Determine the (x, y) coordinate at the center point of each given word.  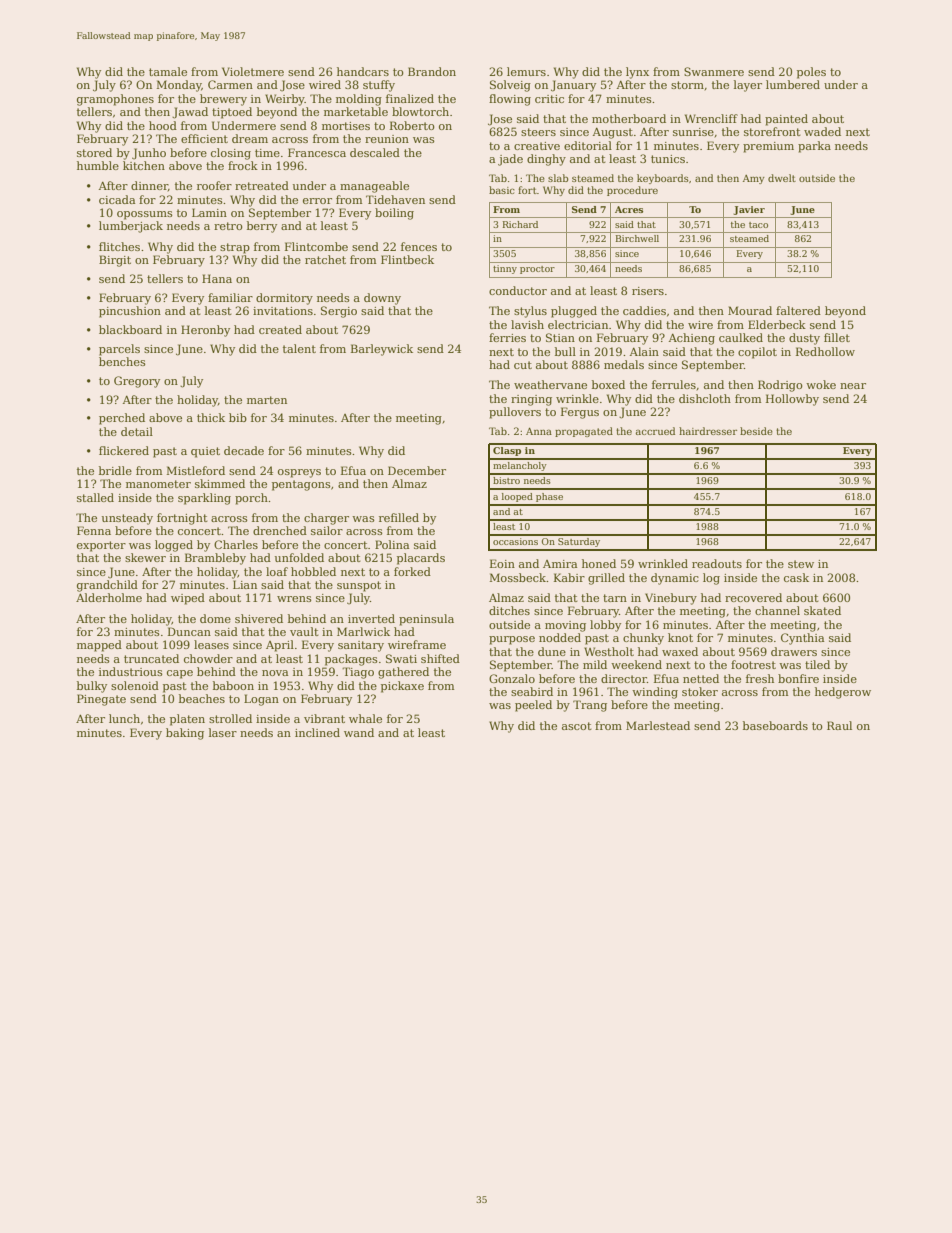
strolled (230, 718)
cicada (117, 199)
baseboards (775, 725)
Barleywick (382, 350)
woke (821, 384)
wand (359, 732)
